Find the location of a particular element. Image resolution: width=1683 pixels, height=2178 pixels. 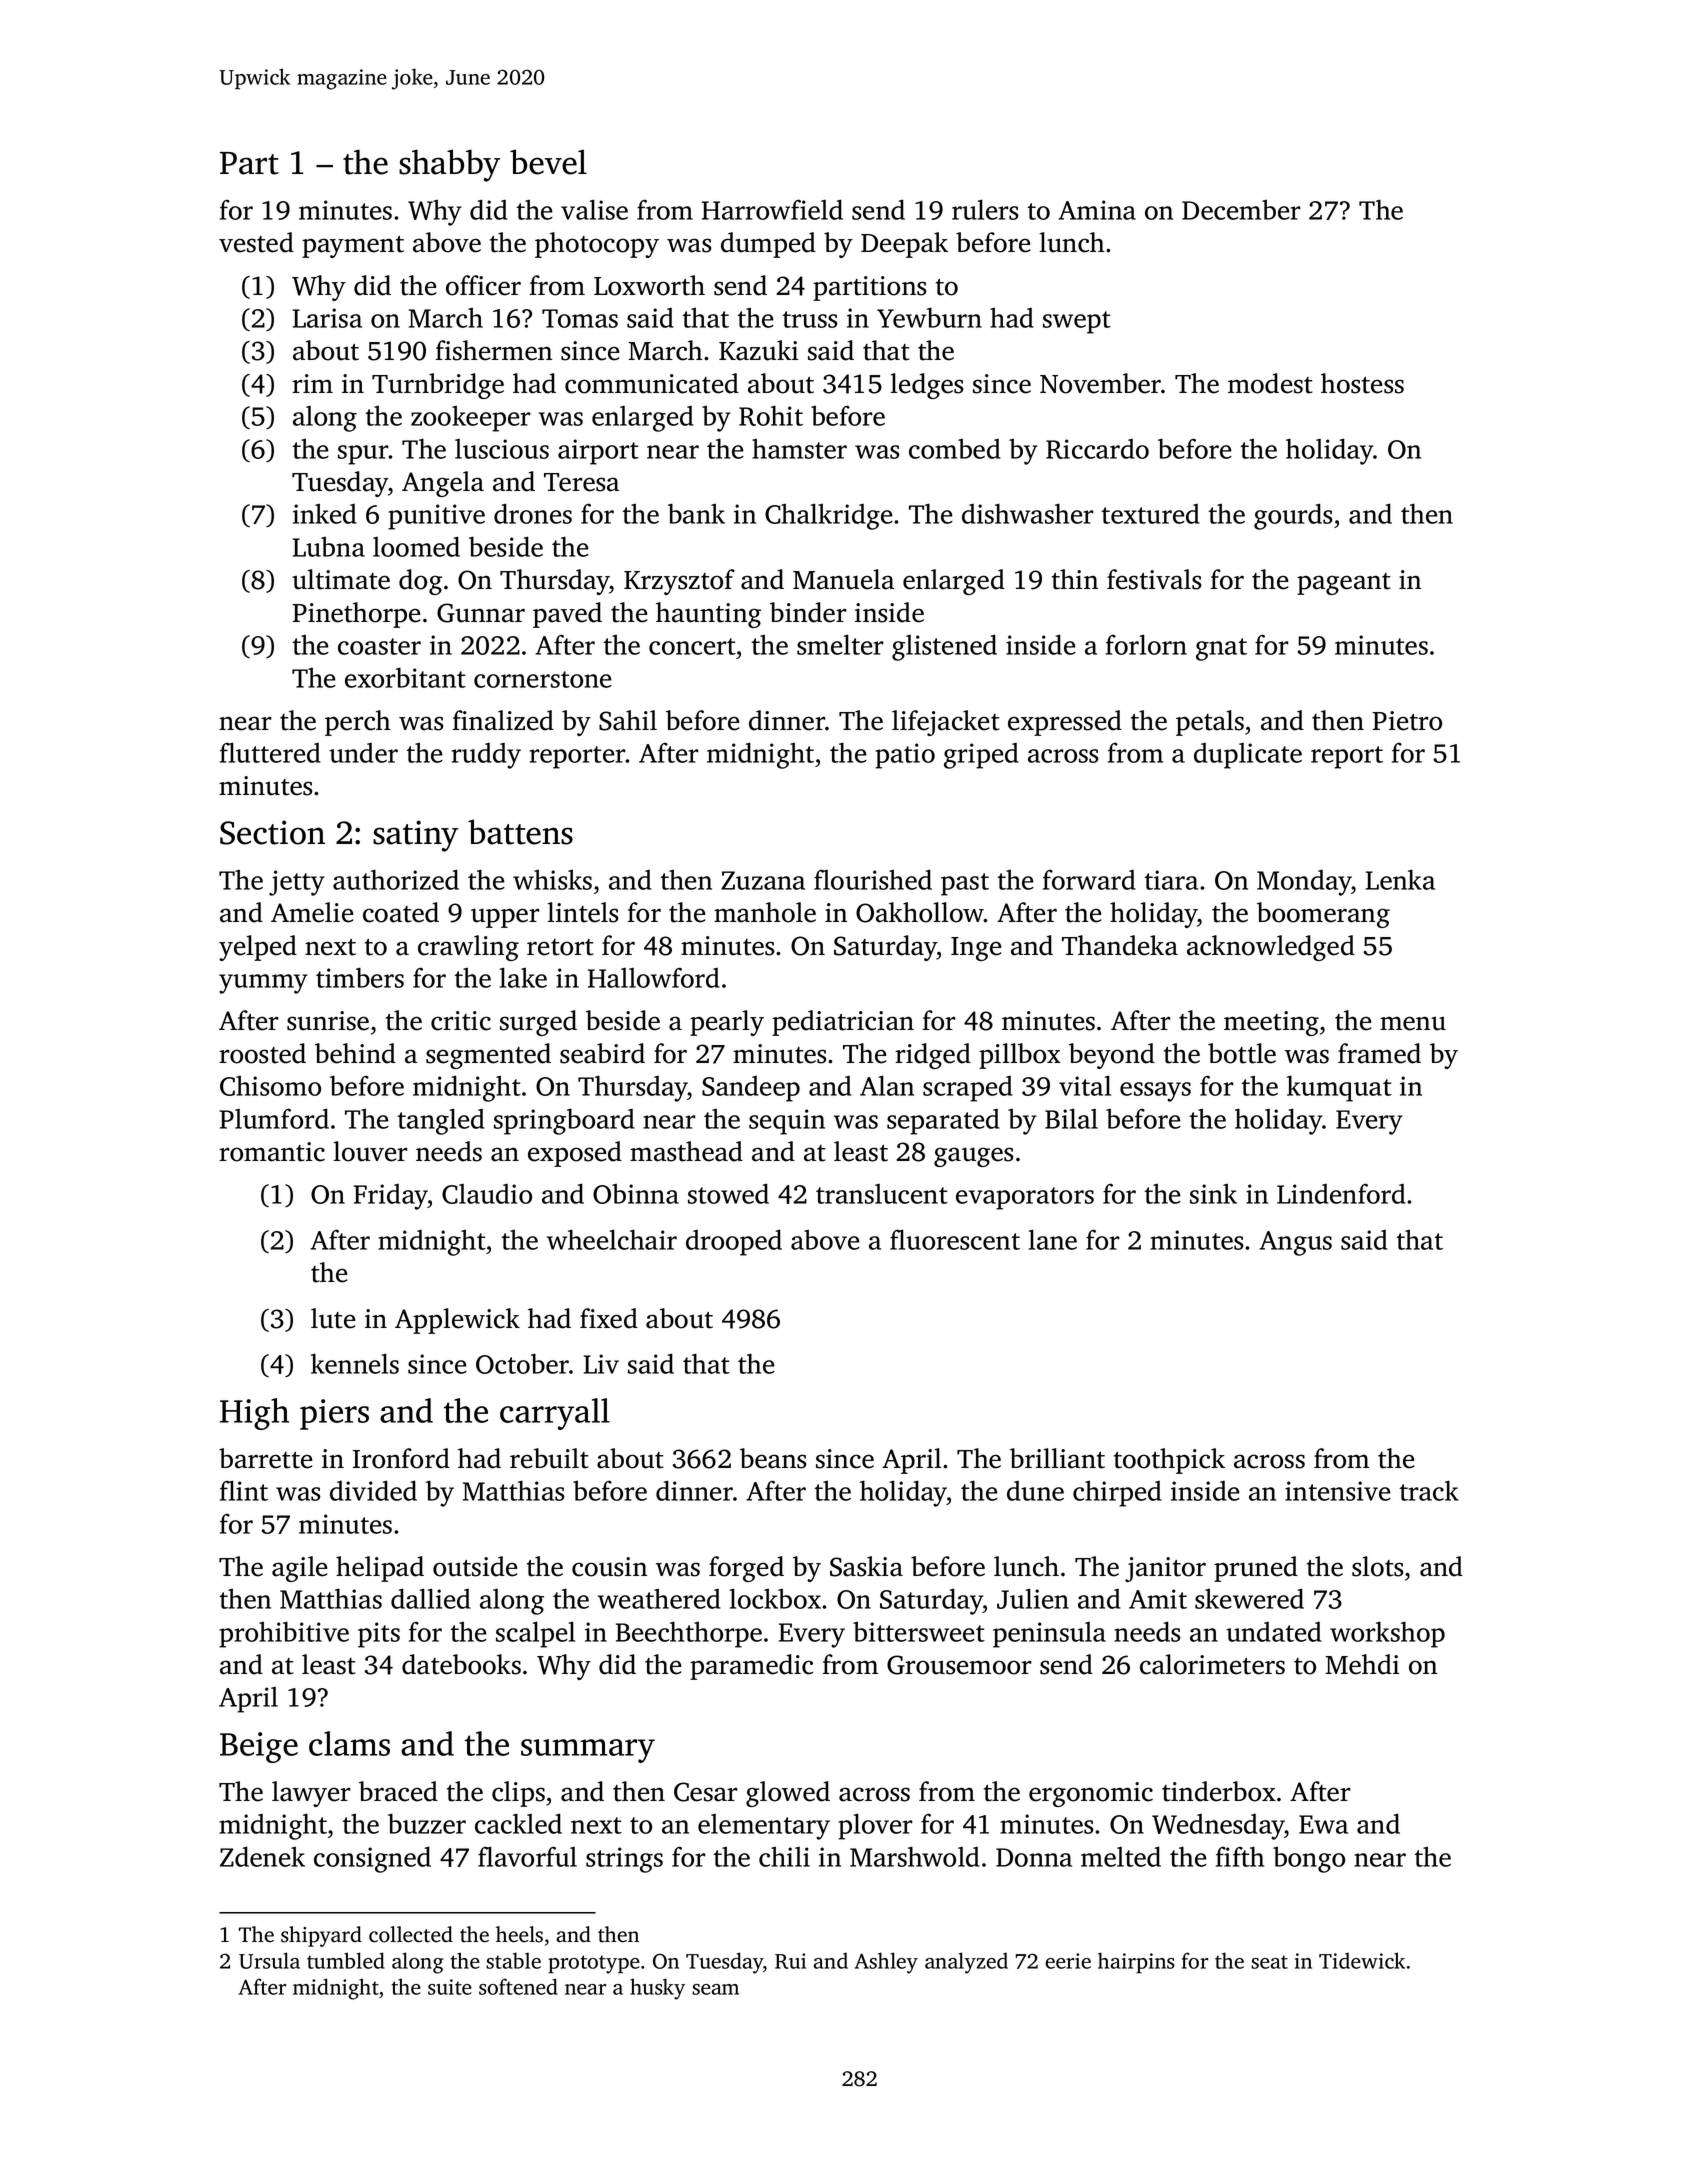

December is located at coordinates (1241, 209).
